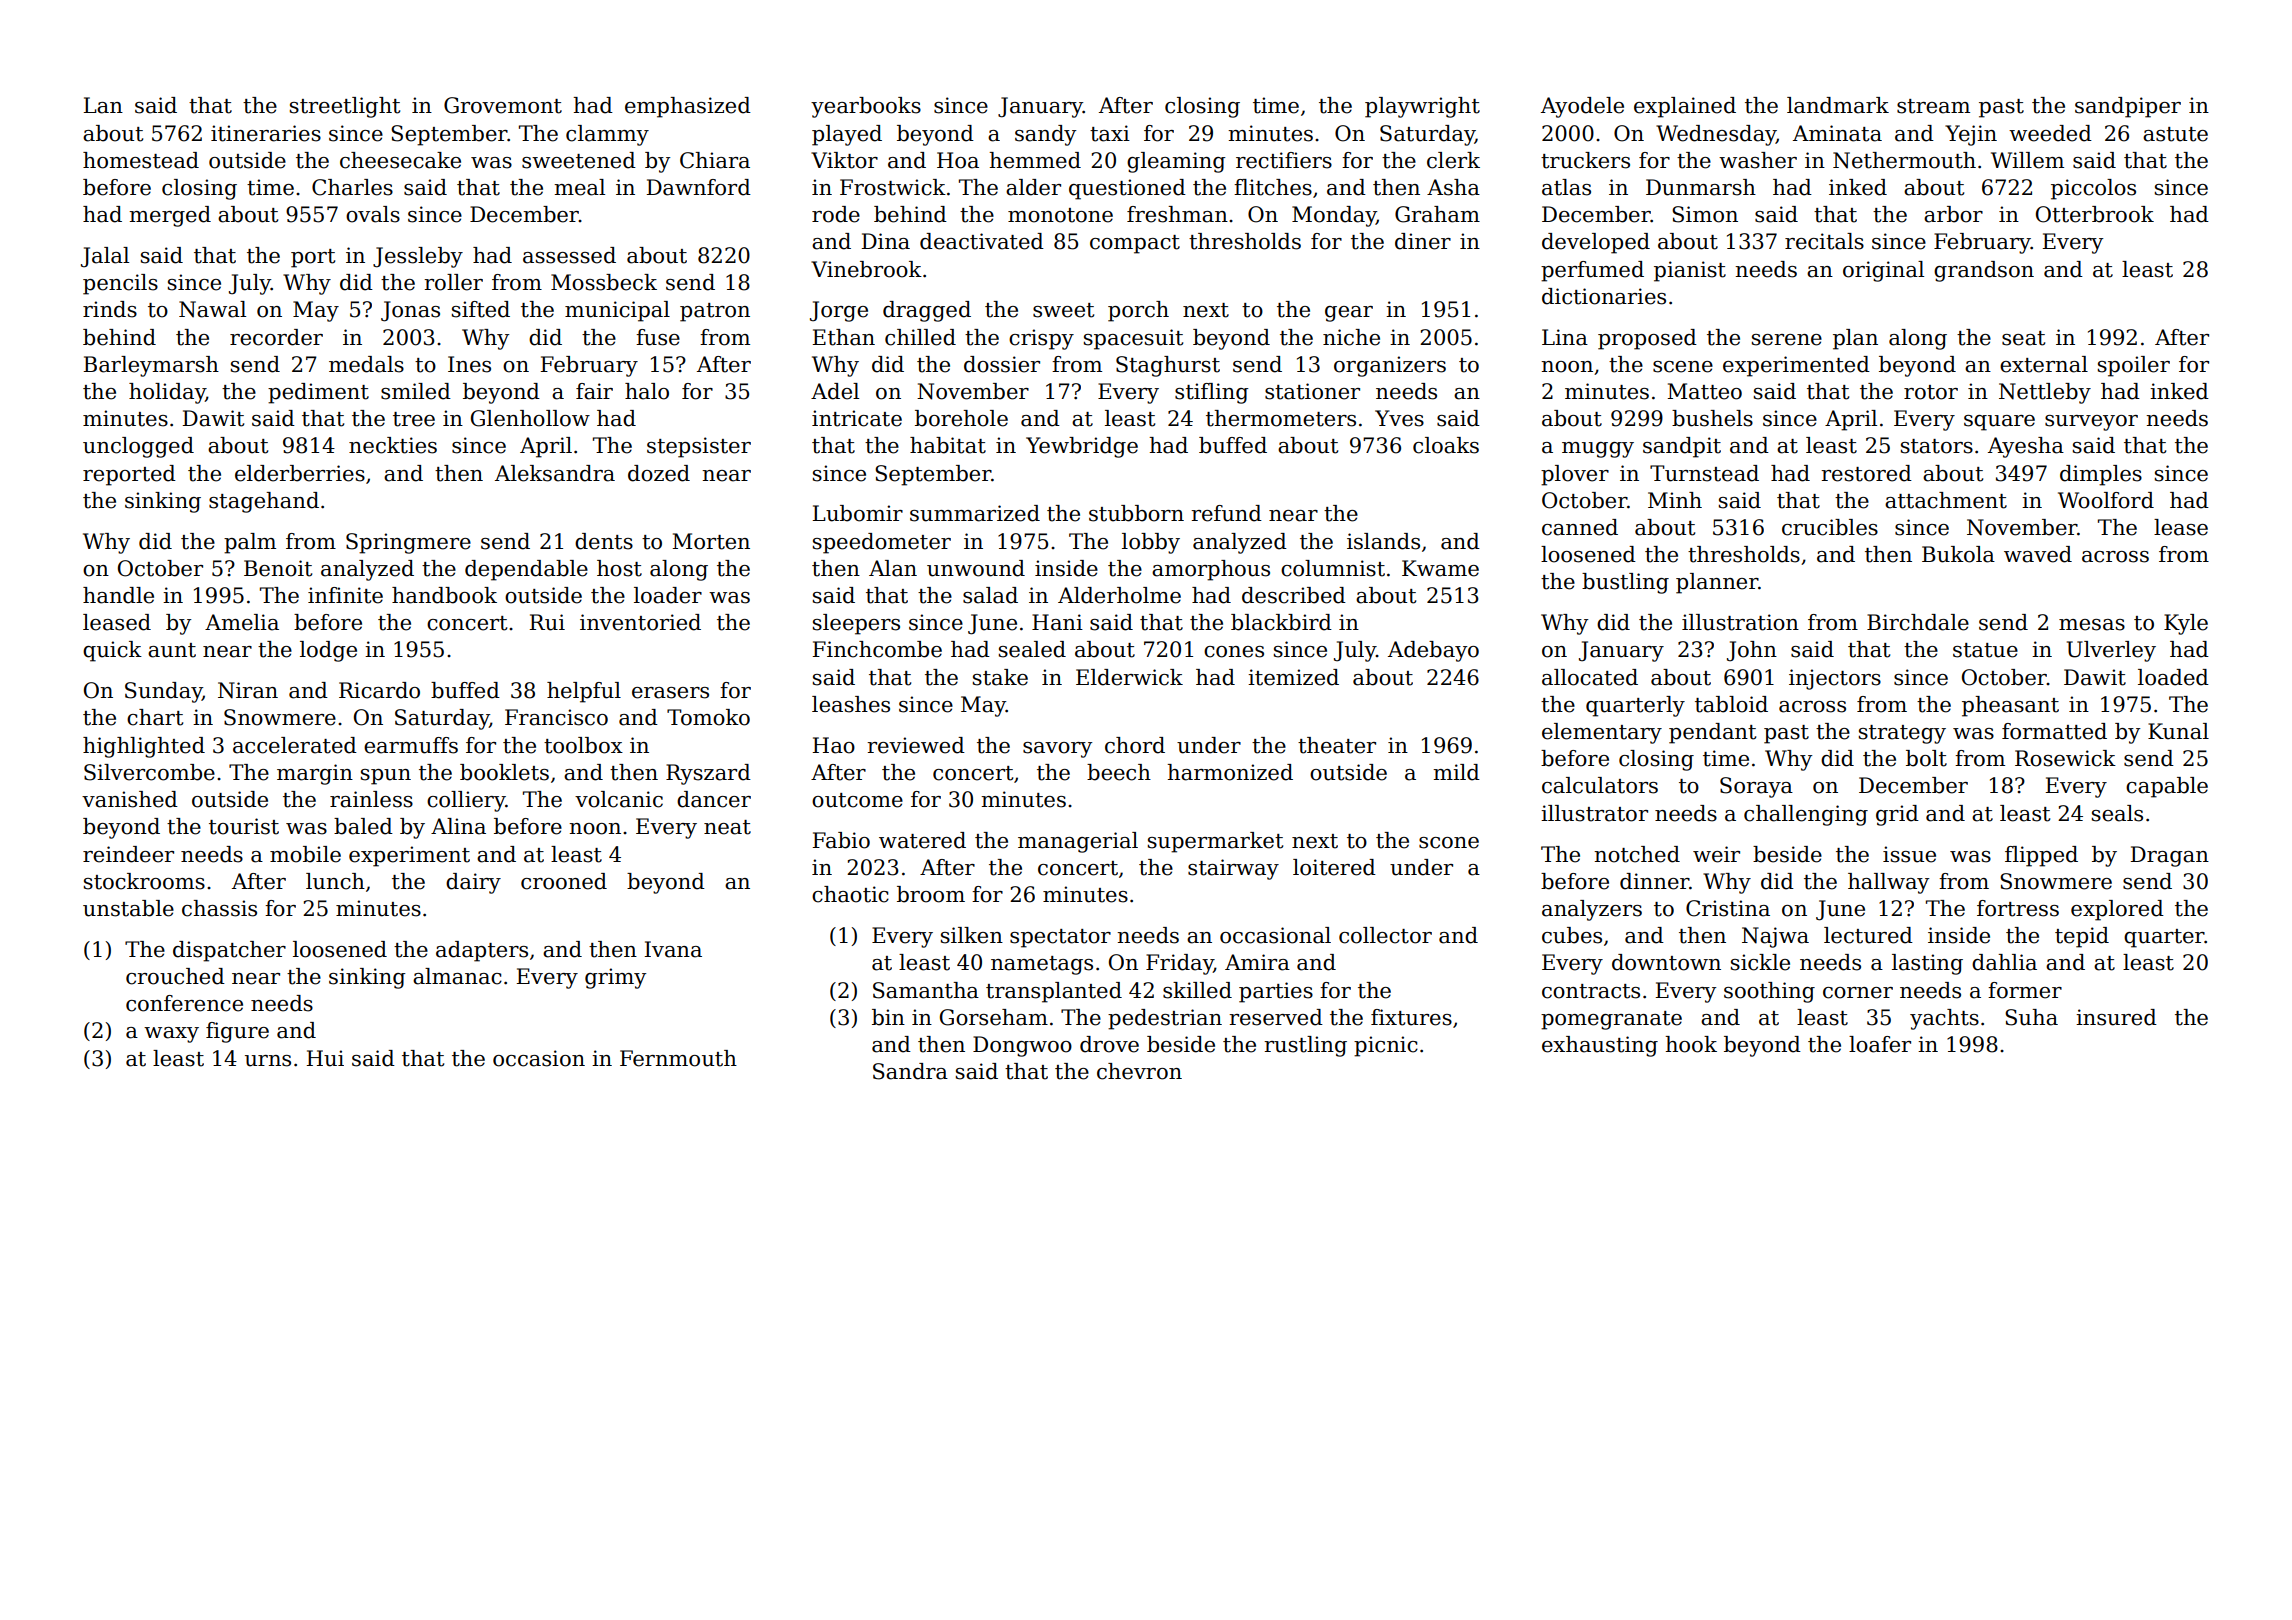 This screenshot has width=2292, height=1620. Describe the element at coordinates (1057, 622) in the screenshot. I see `Hani` at that location.
